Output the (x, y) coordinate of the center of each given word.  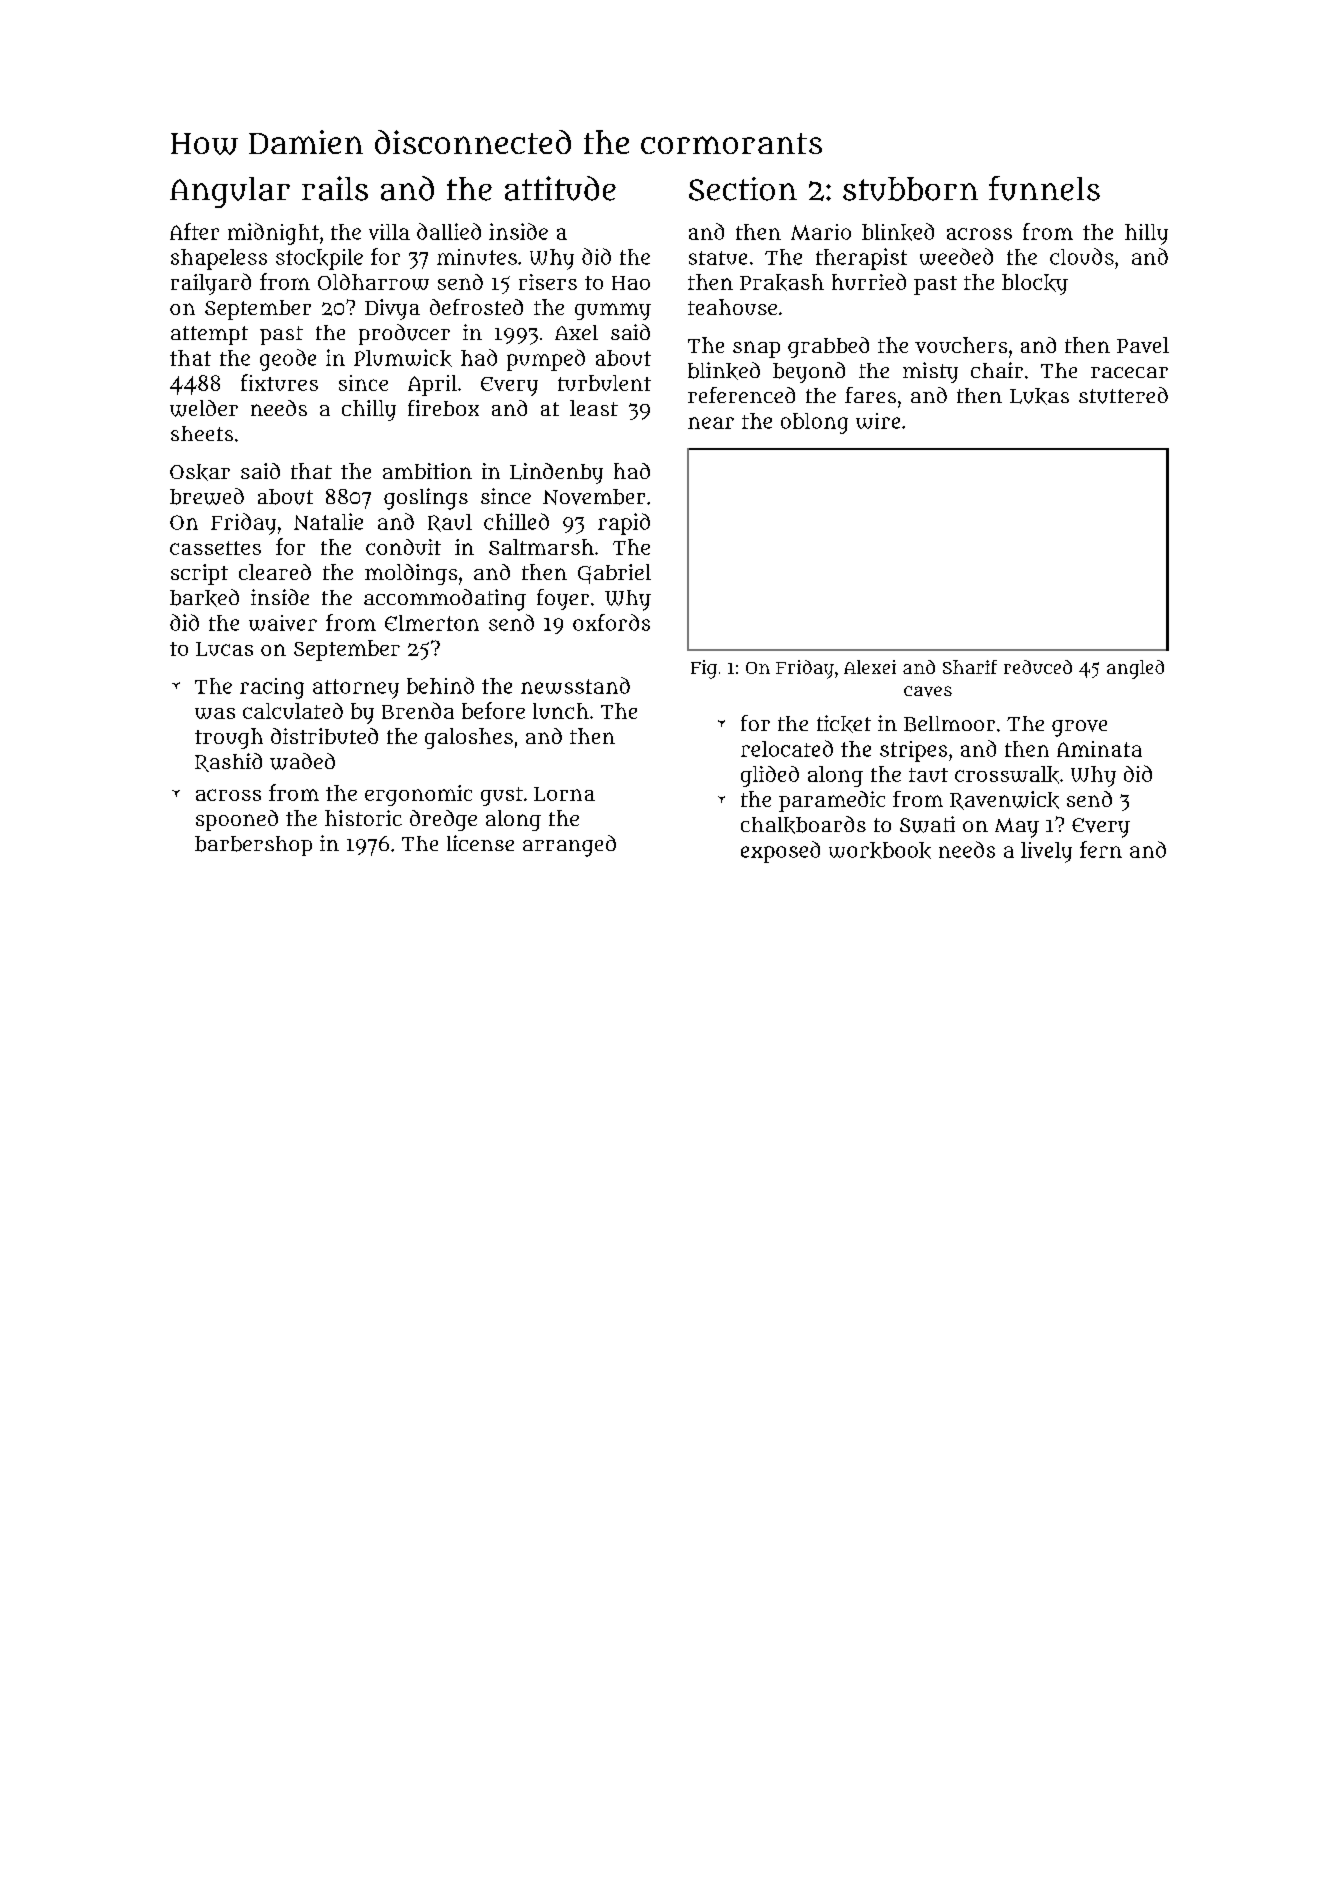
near (711, 423)
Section (743, 189)
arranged (569, 846)
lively (1046, 852)
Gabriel (614, 574)
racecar (1129, 372)
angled (1135, 669)
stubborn (910, 189)
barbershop (253, 846)
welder (204, 408)
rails (335, 188)
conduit (403, 547)
